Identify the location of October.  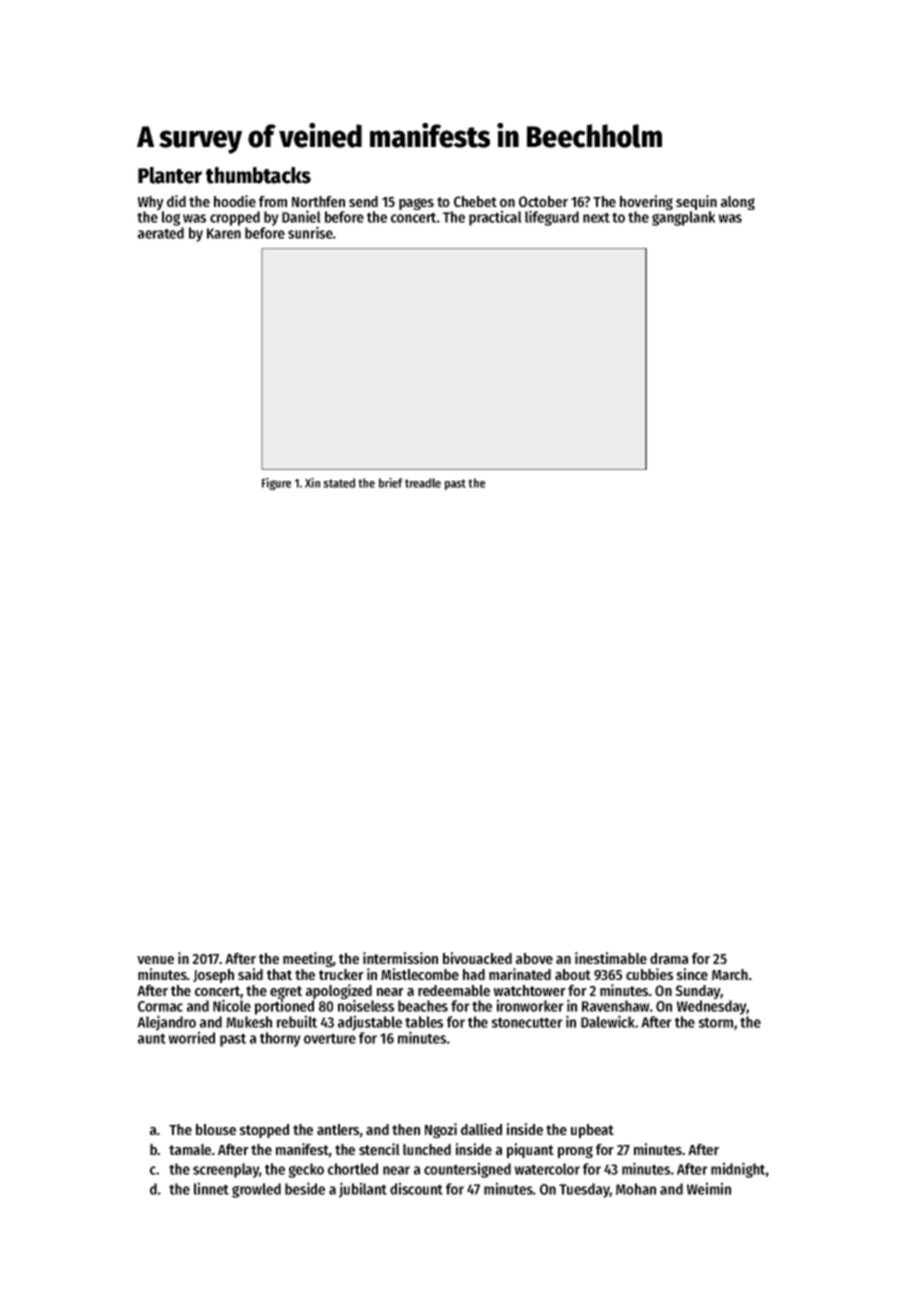
(543, 201).
